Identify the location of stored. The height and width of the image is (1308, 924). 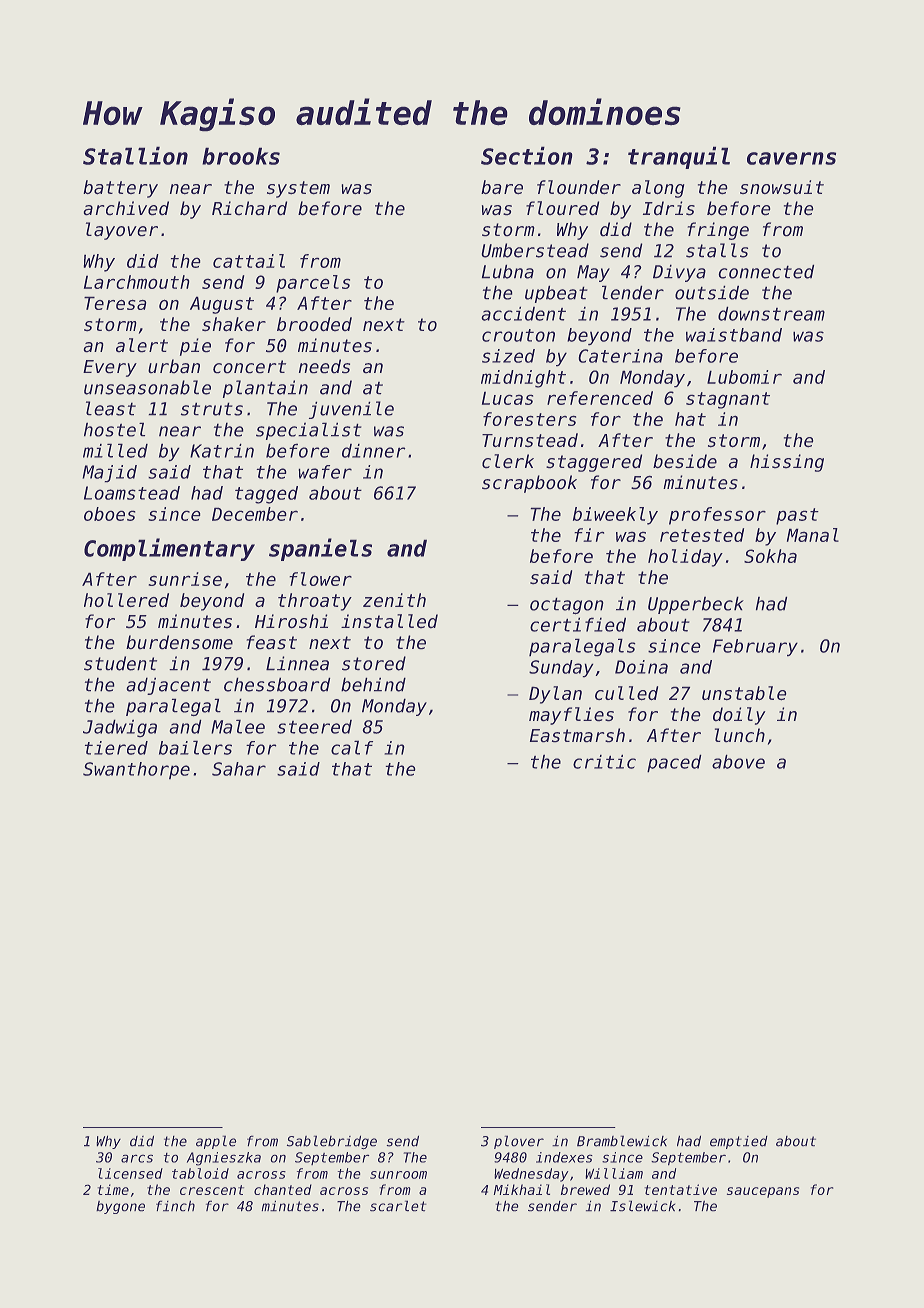
(374, 663).
